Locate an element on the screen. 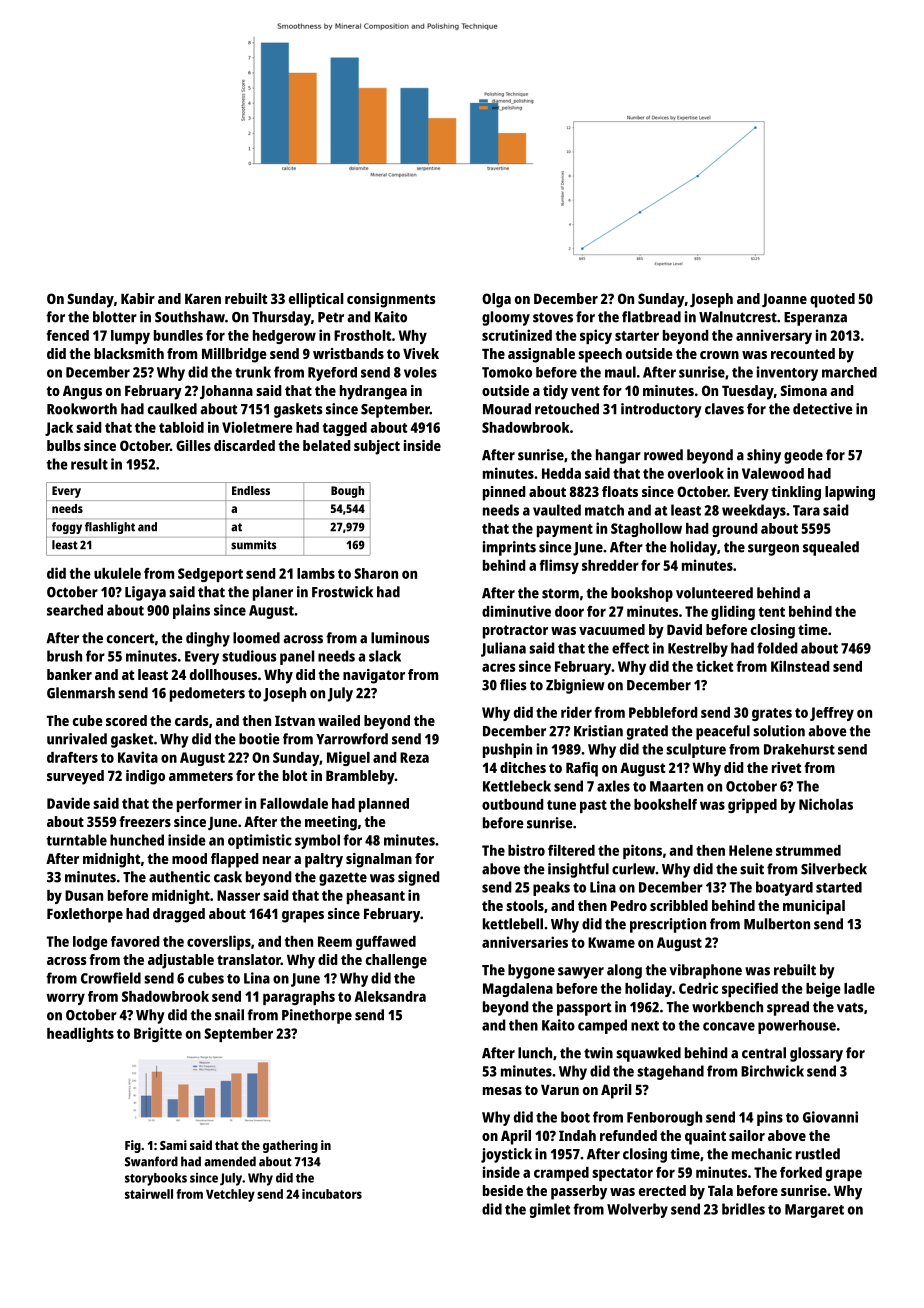  performer is located at coordinates (209, 805).
